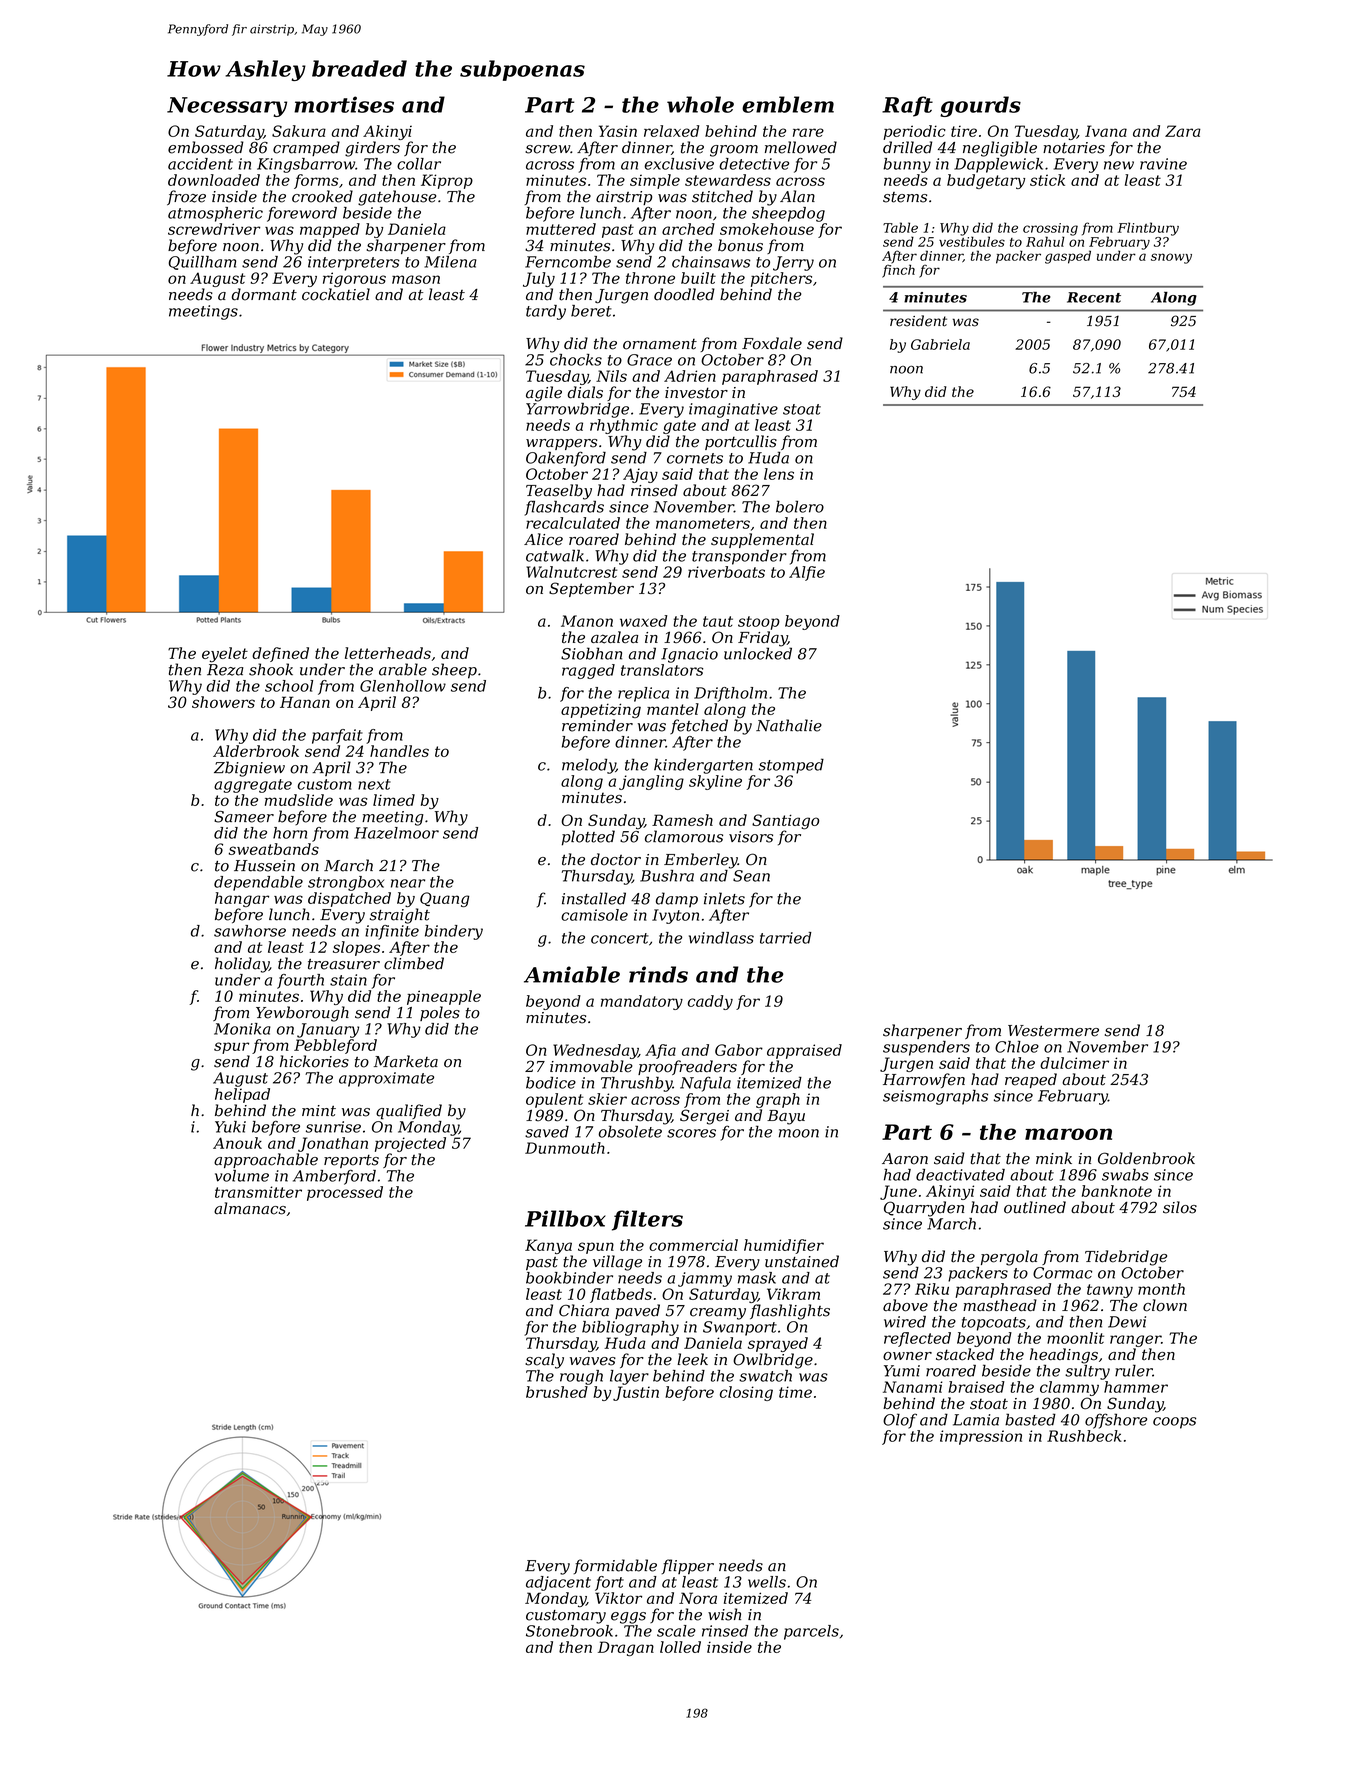 The image size is (1371, 1774). Describe the element at coordinates (569, 1631) in the document. I see `Stonebrook` at that location.
